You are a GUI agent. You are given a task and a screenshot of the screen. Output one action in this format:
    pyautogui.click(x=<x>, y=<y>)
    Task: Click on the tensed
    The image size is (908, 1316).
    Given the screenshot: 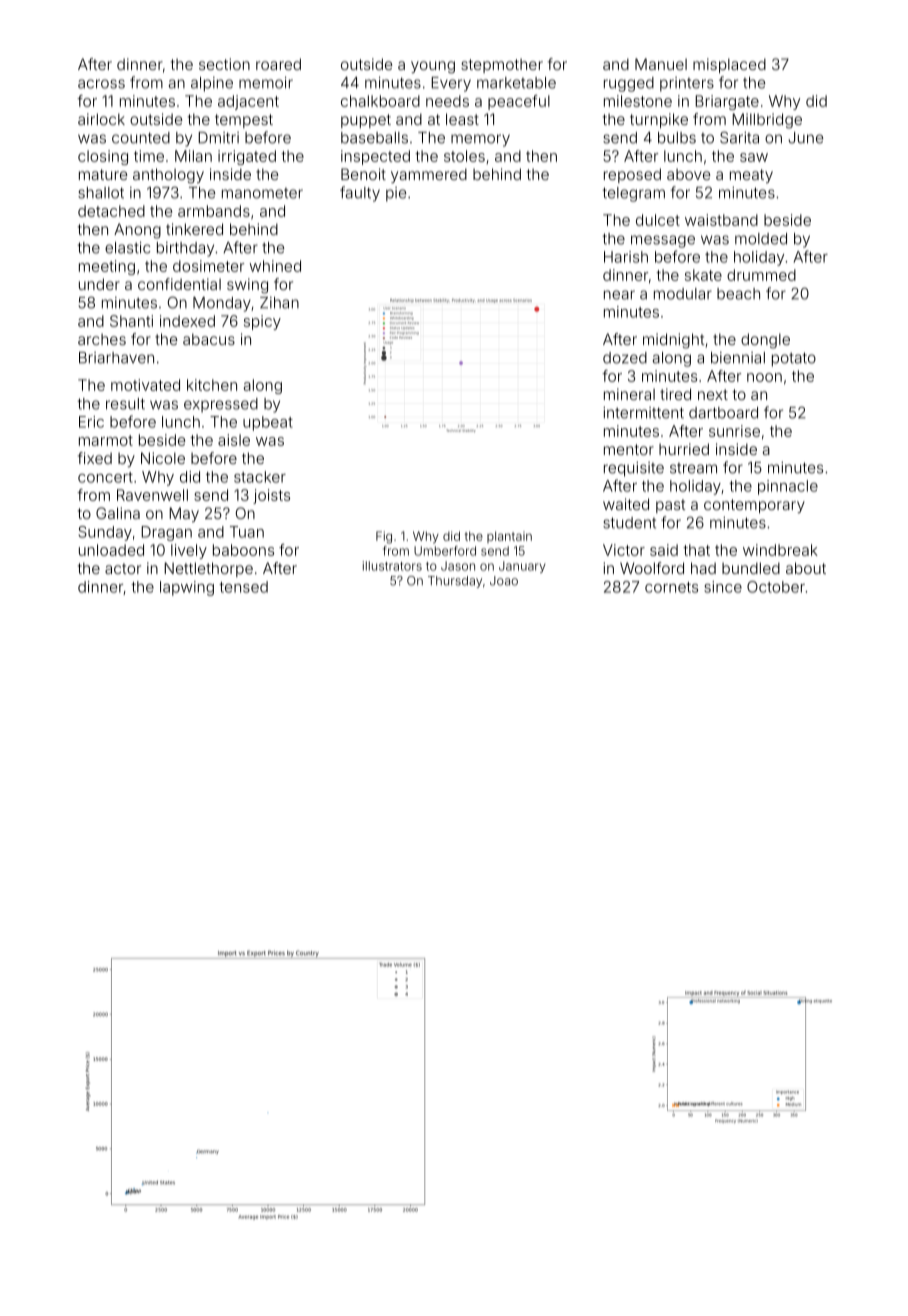 What is the action you would take?
    pyautogui.click(x=243, y=587)
